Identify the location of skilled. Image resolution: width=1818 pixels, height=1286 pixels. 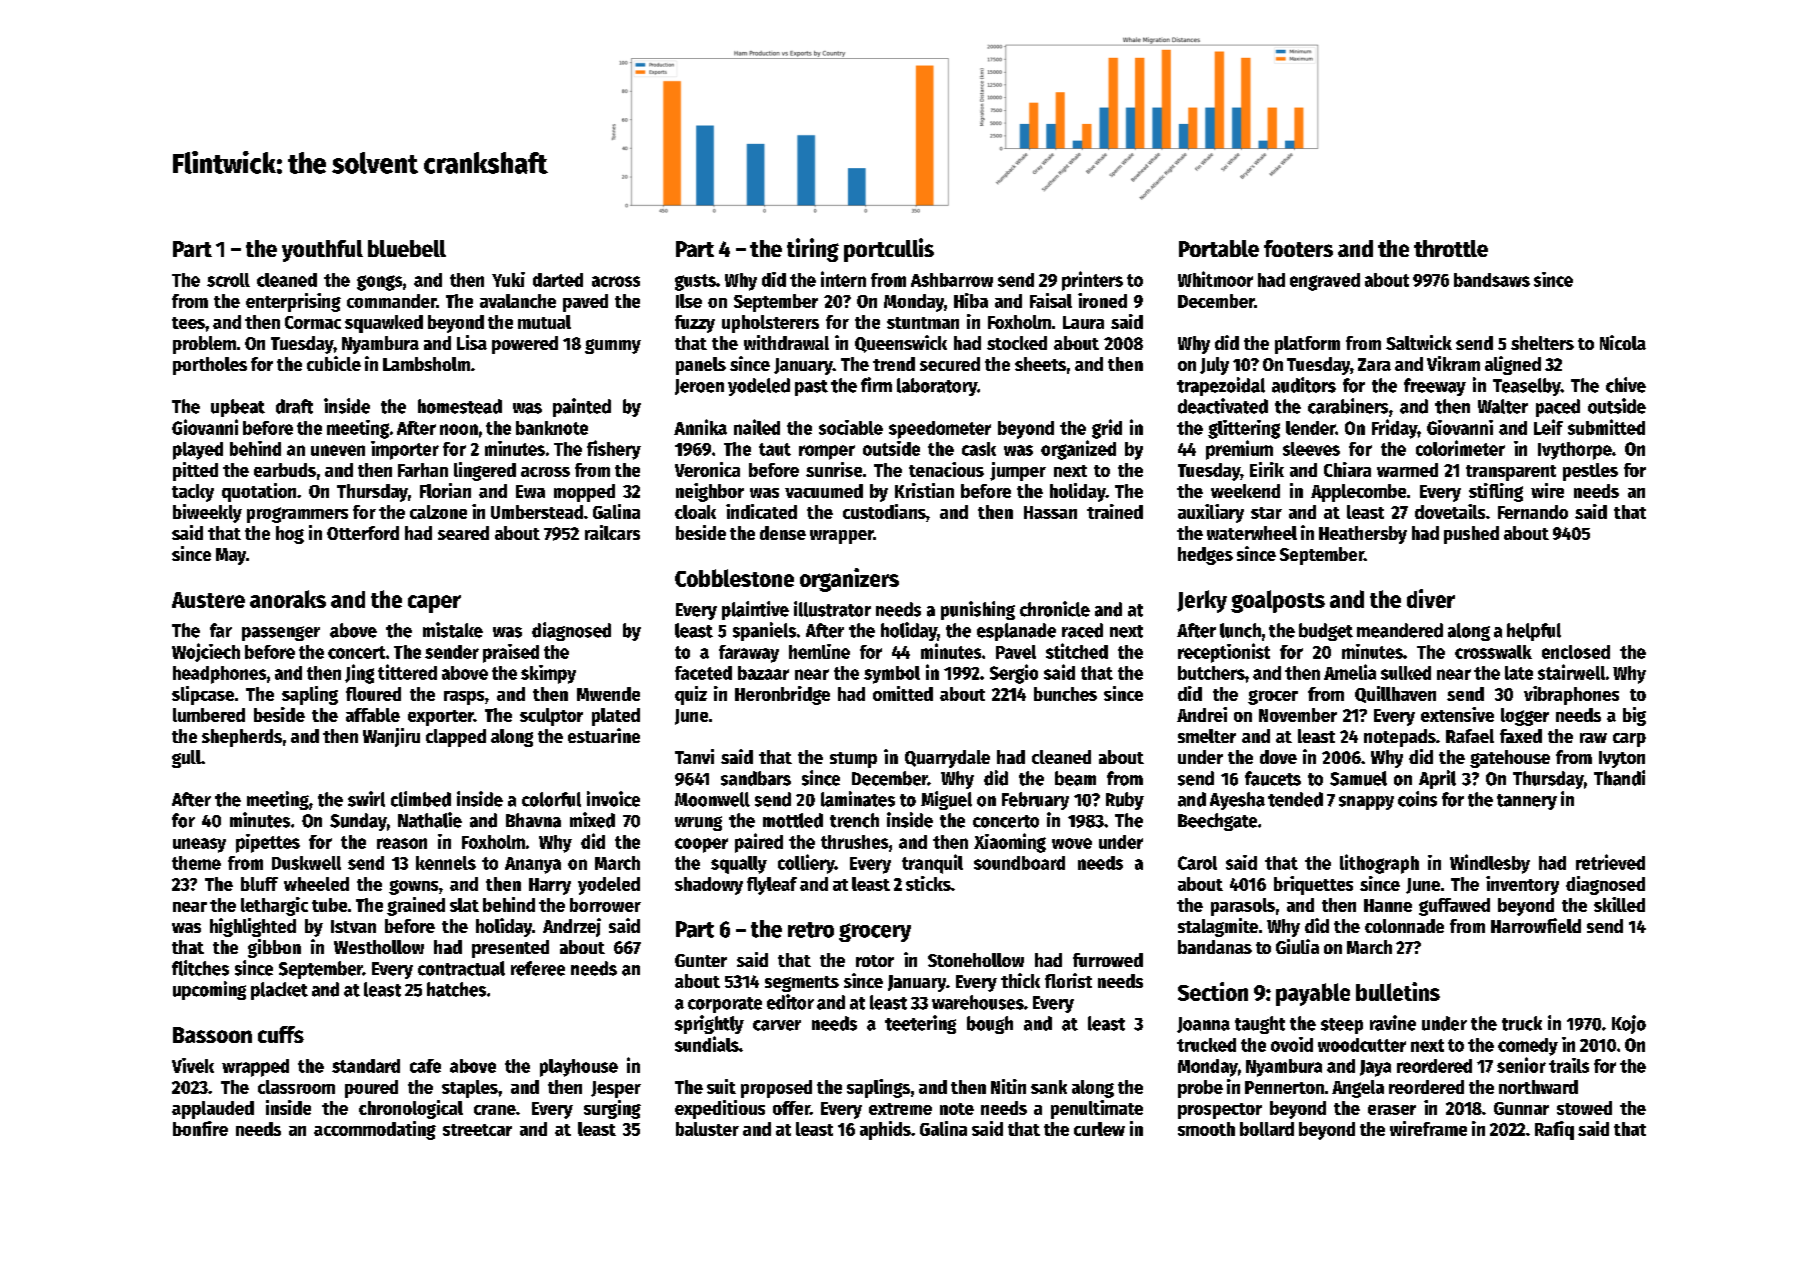
(1619, 904).
